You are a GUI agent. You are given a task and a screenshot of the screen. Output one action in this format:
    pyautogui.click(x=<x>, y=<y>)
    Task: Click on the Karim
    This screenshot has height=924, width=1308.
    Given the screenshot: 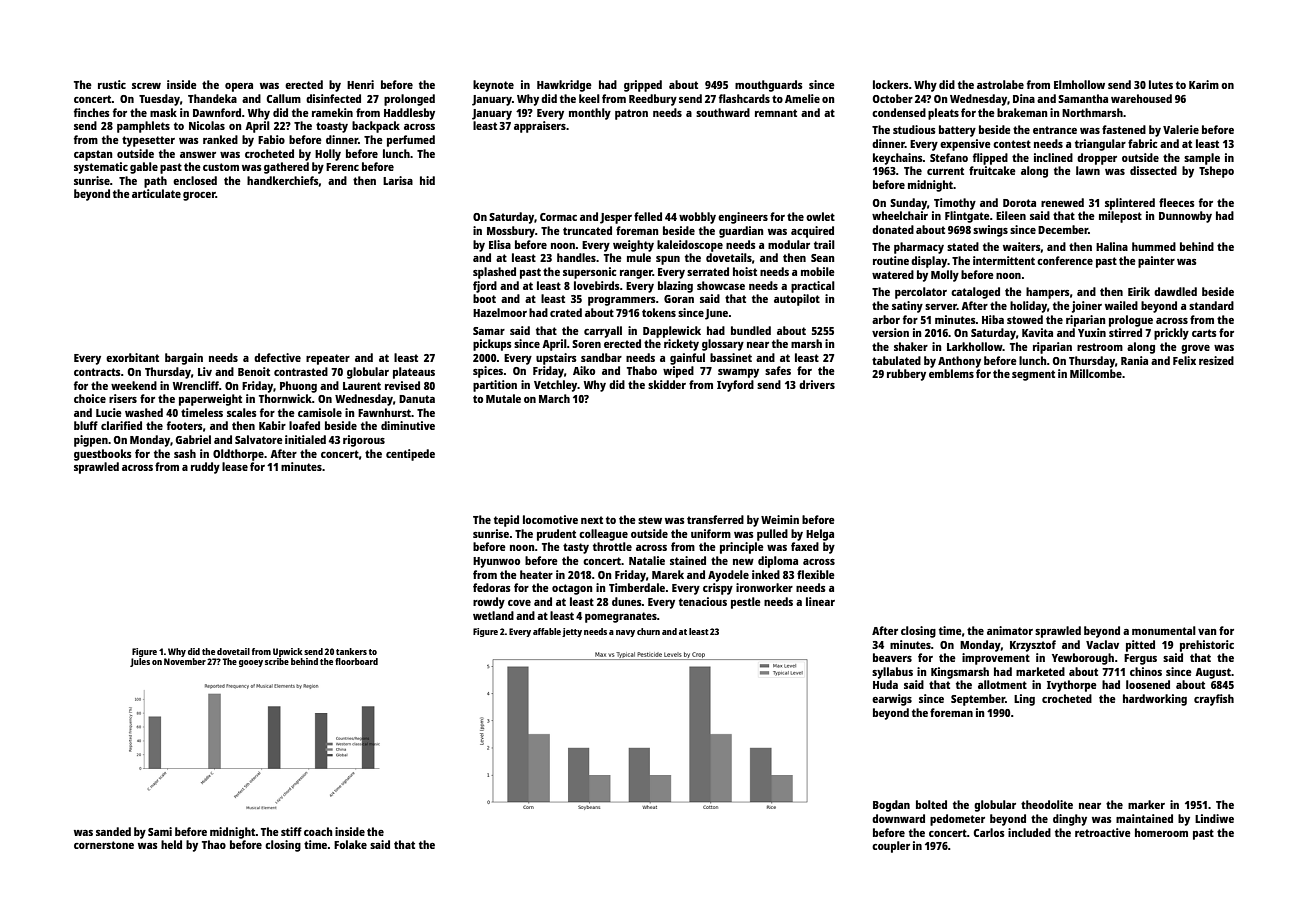 What is the action you would take?
    pyautogui.click(x=1204, y=84)
